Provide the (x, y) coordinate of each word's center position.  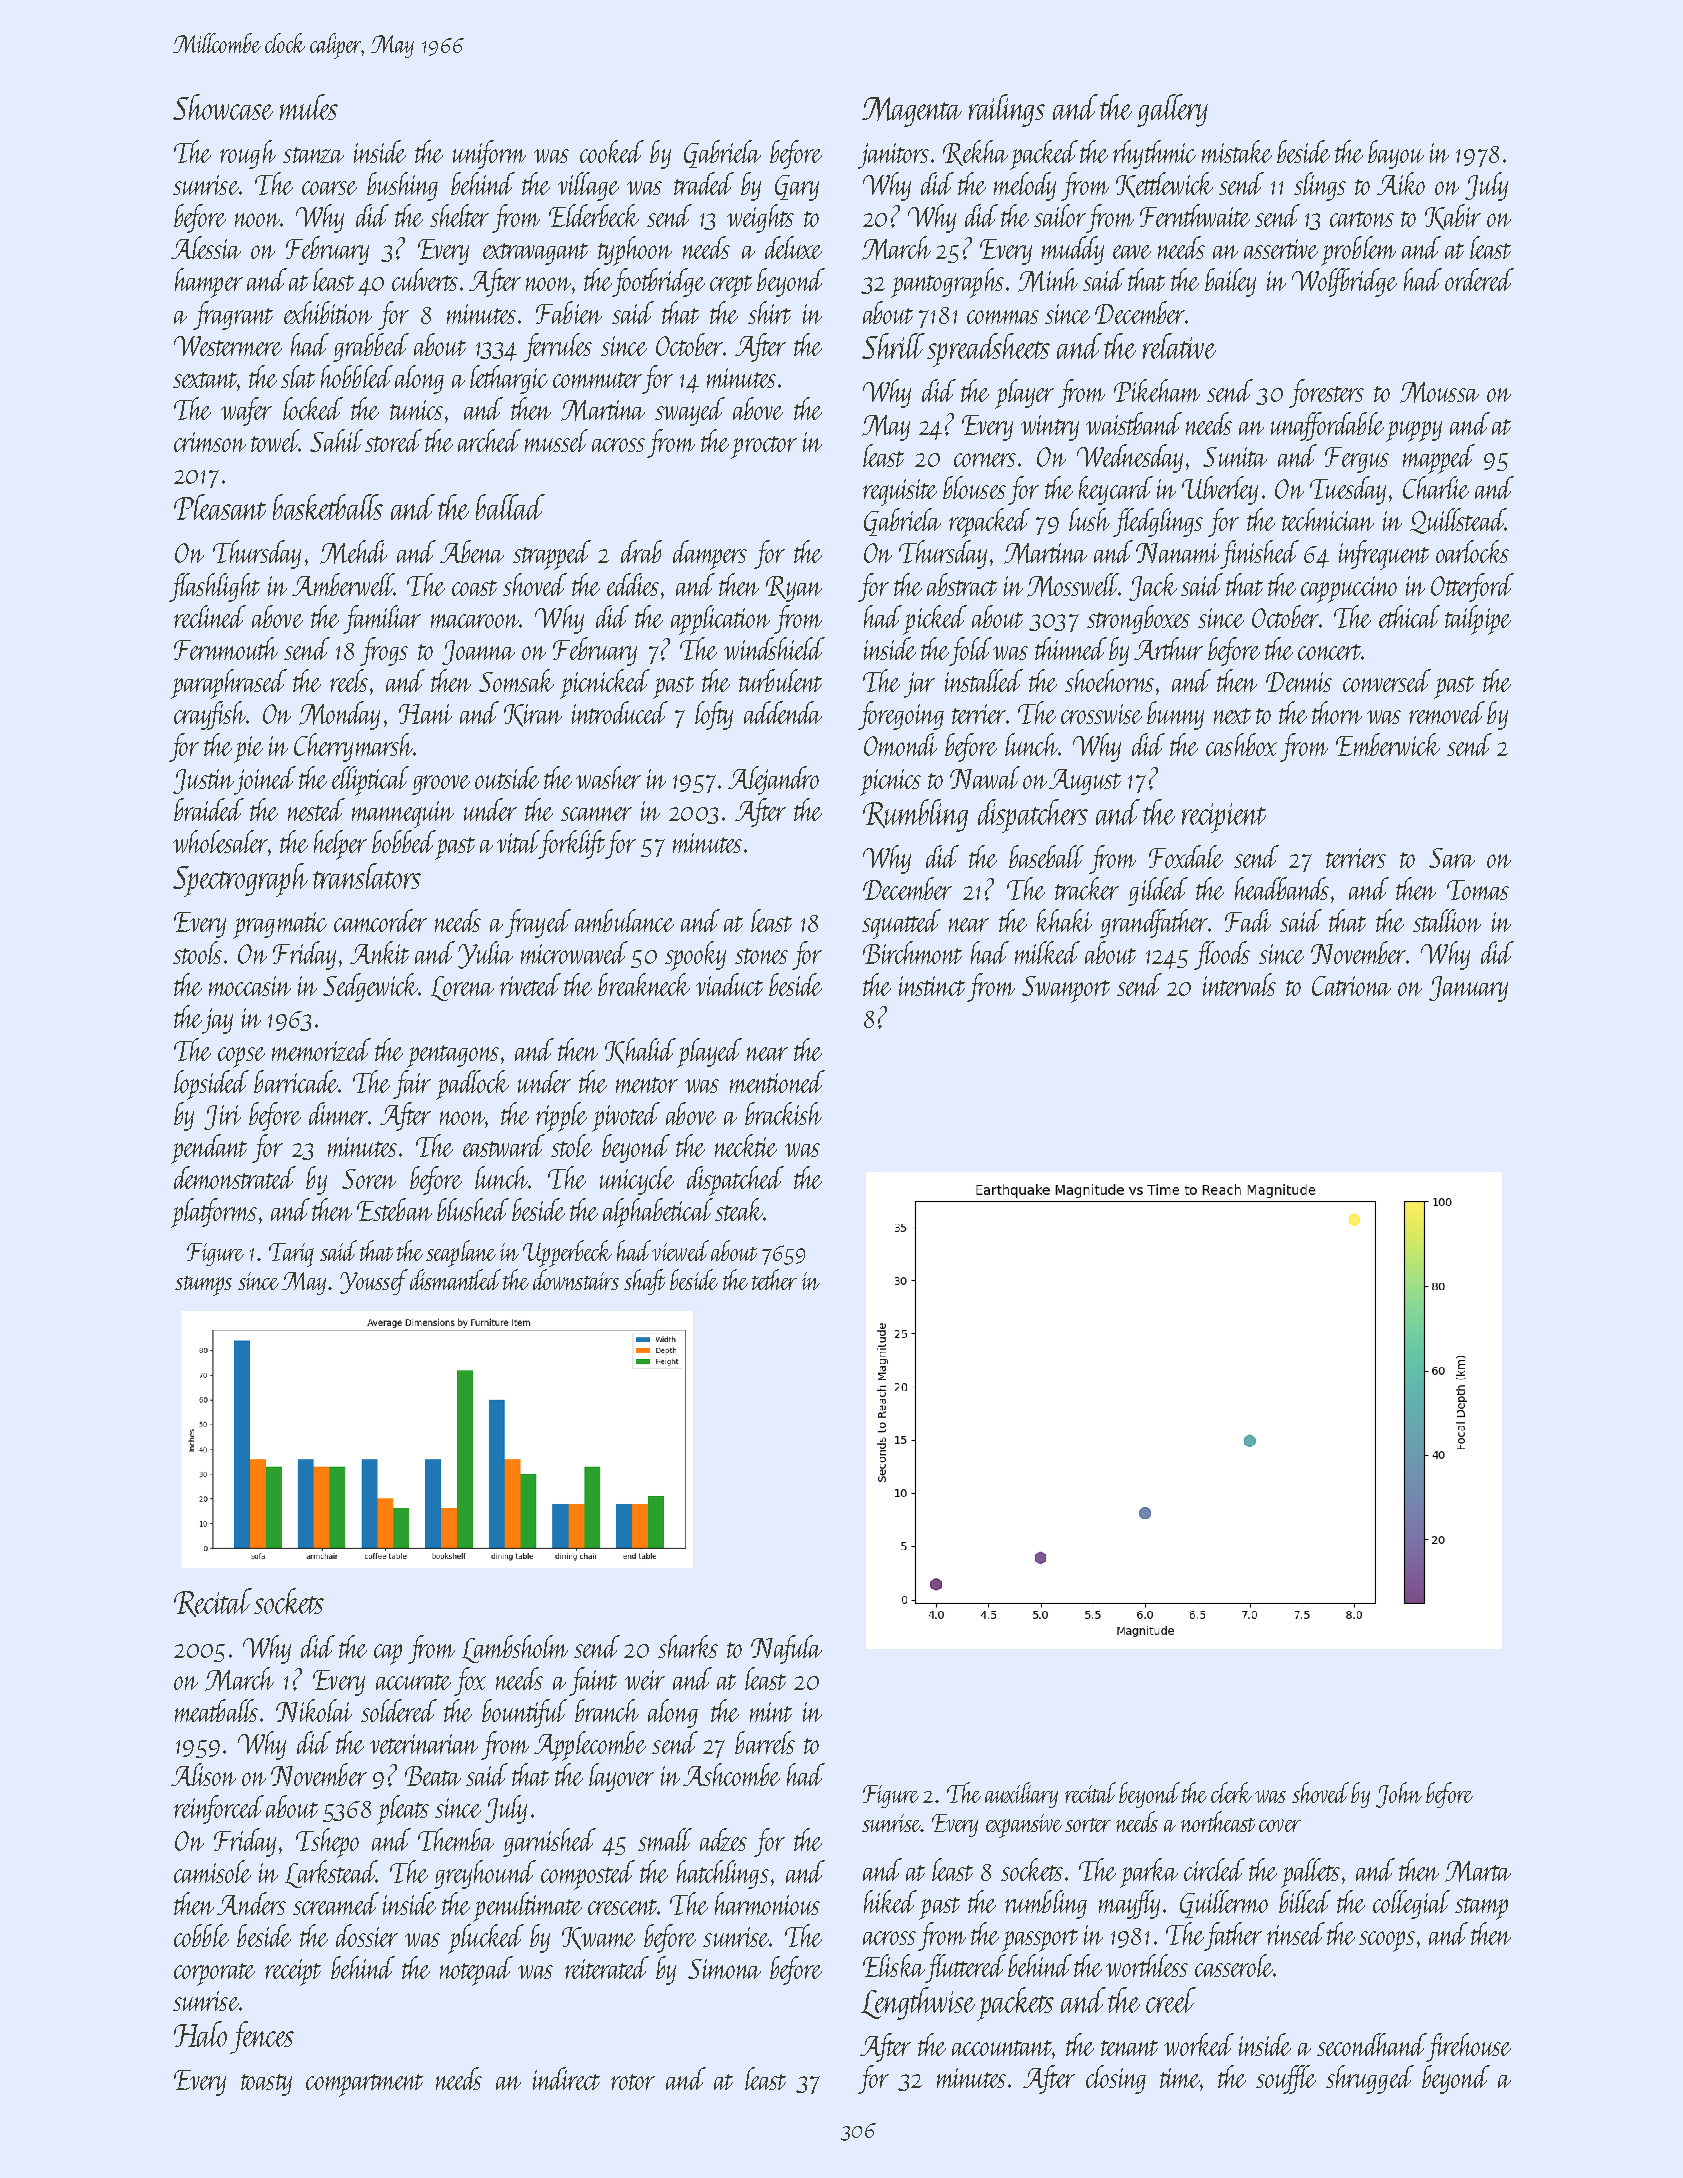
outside (507, 777)
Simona (724, 1969)
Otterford (1472, 587)
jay (217, 1021)
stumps (203, 1286)
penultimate (527, 1907)
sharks (688, 1646)
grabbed (371, 347)
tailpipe (1478, 620)
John (1399, 1795)
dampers (710, 555)
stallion (1447, 920)
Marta (1478, 1871)
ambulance (624, 920)
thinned (1071, 648)
